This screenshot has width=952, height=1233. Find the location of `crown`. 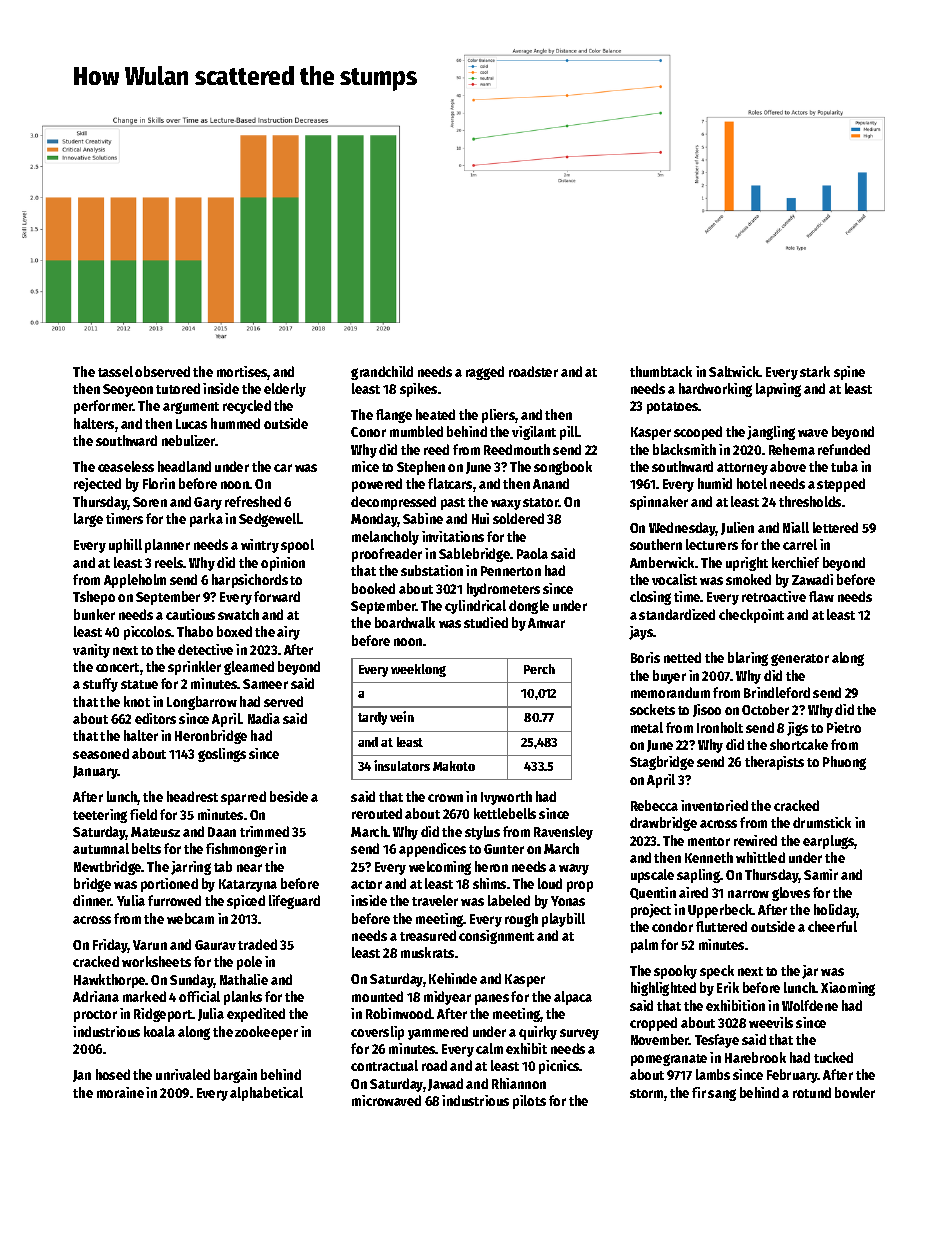

crown is located at coordinates (445, 798).
